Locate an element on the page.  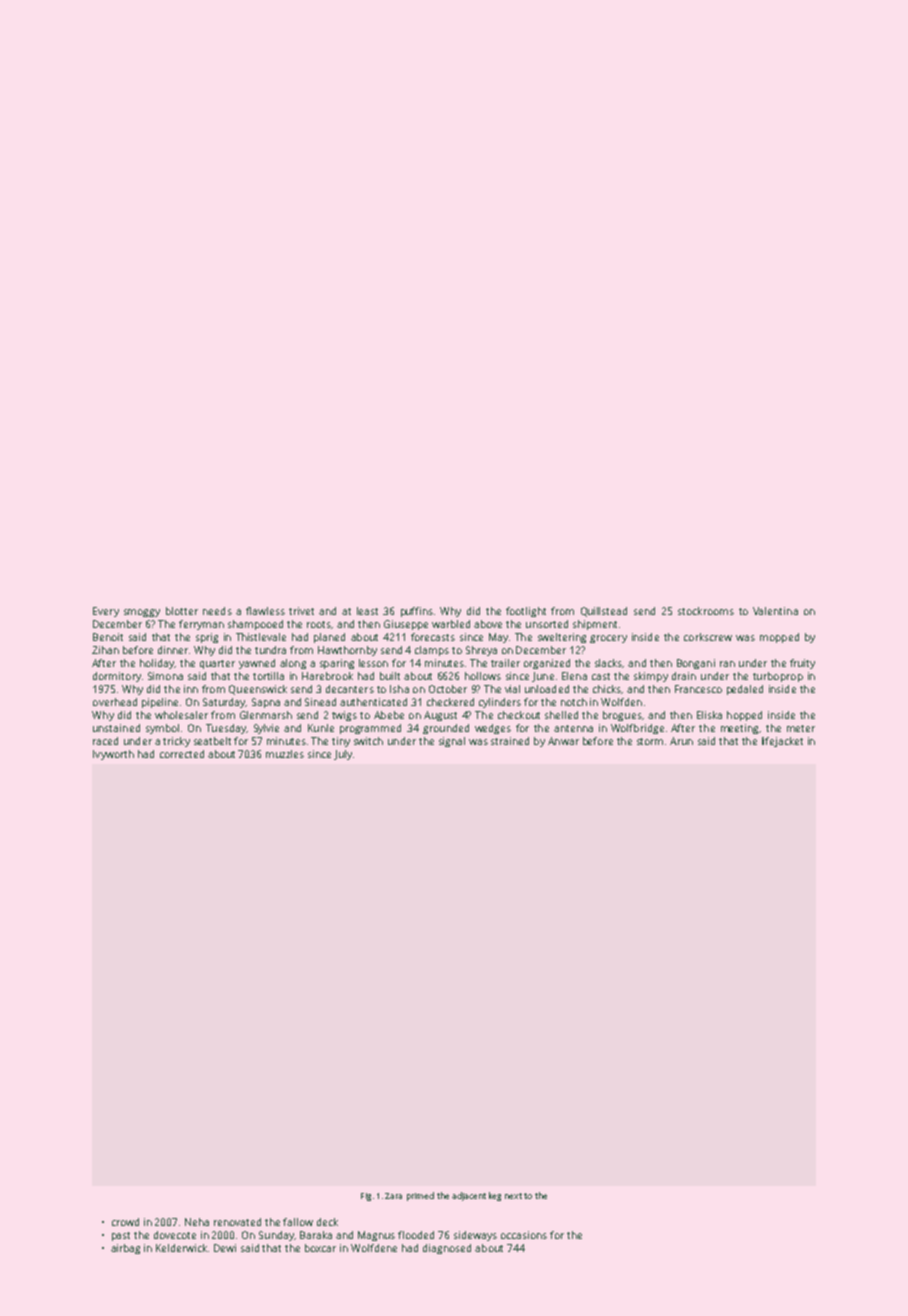
crowd is located at coordinates (125, 1222).
